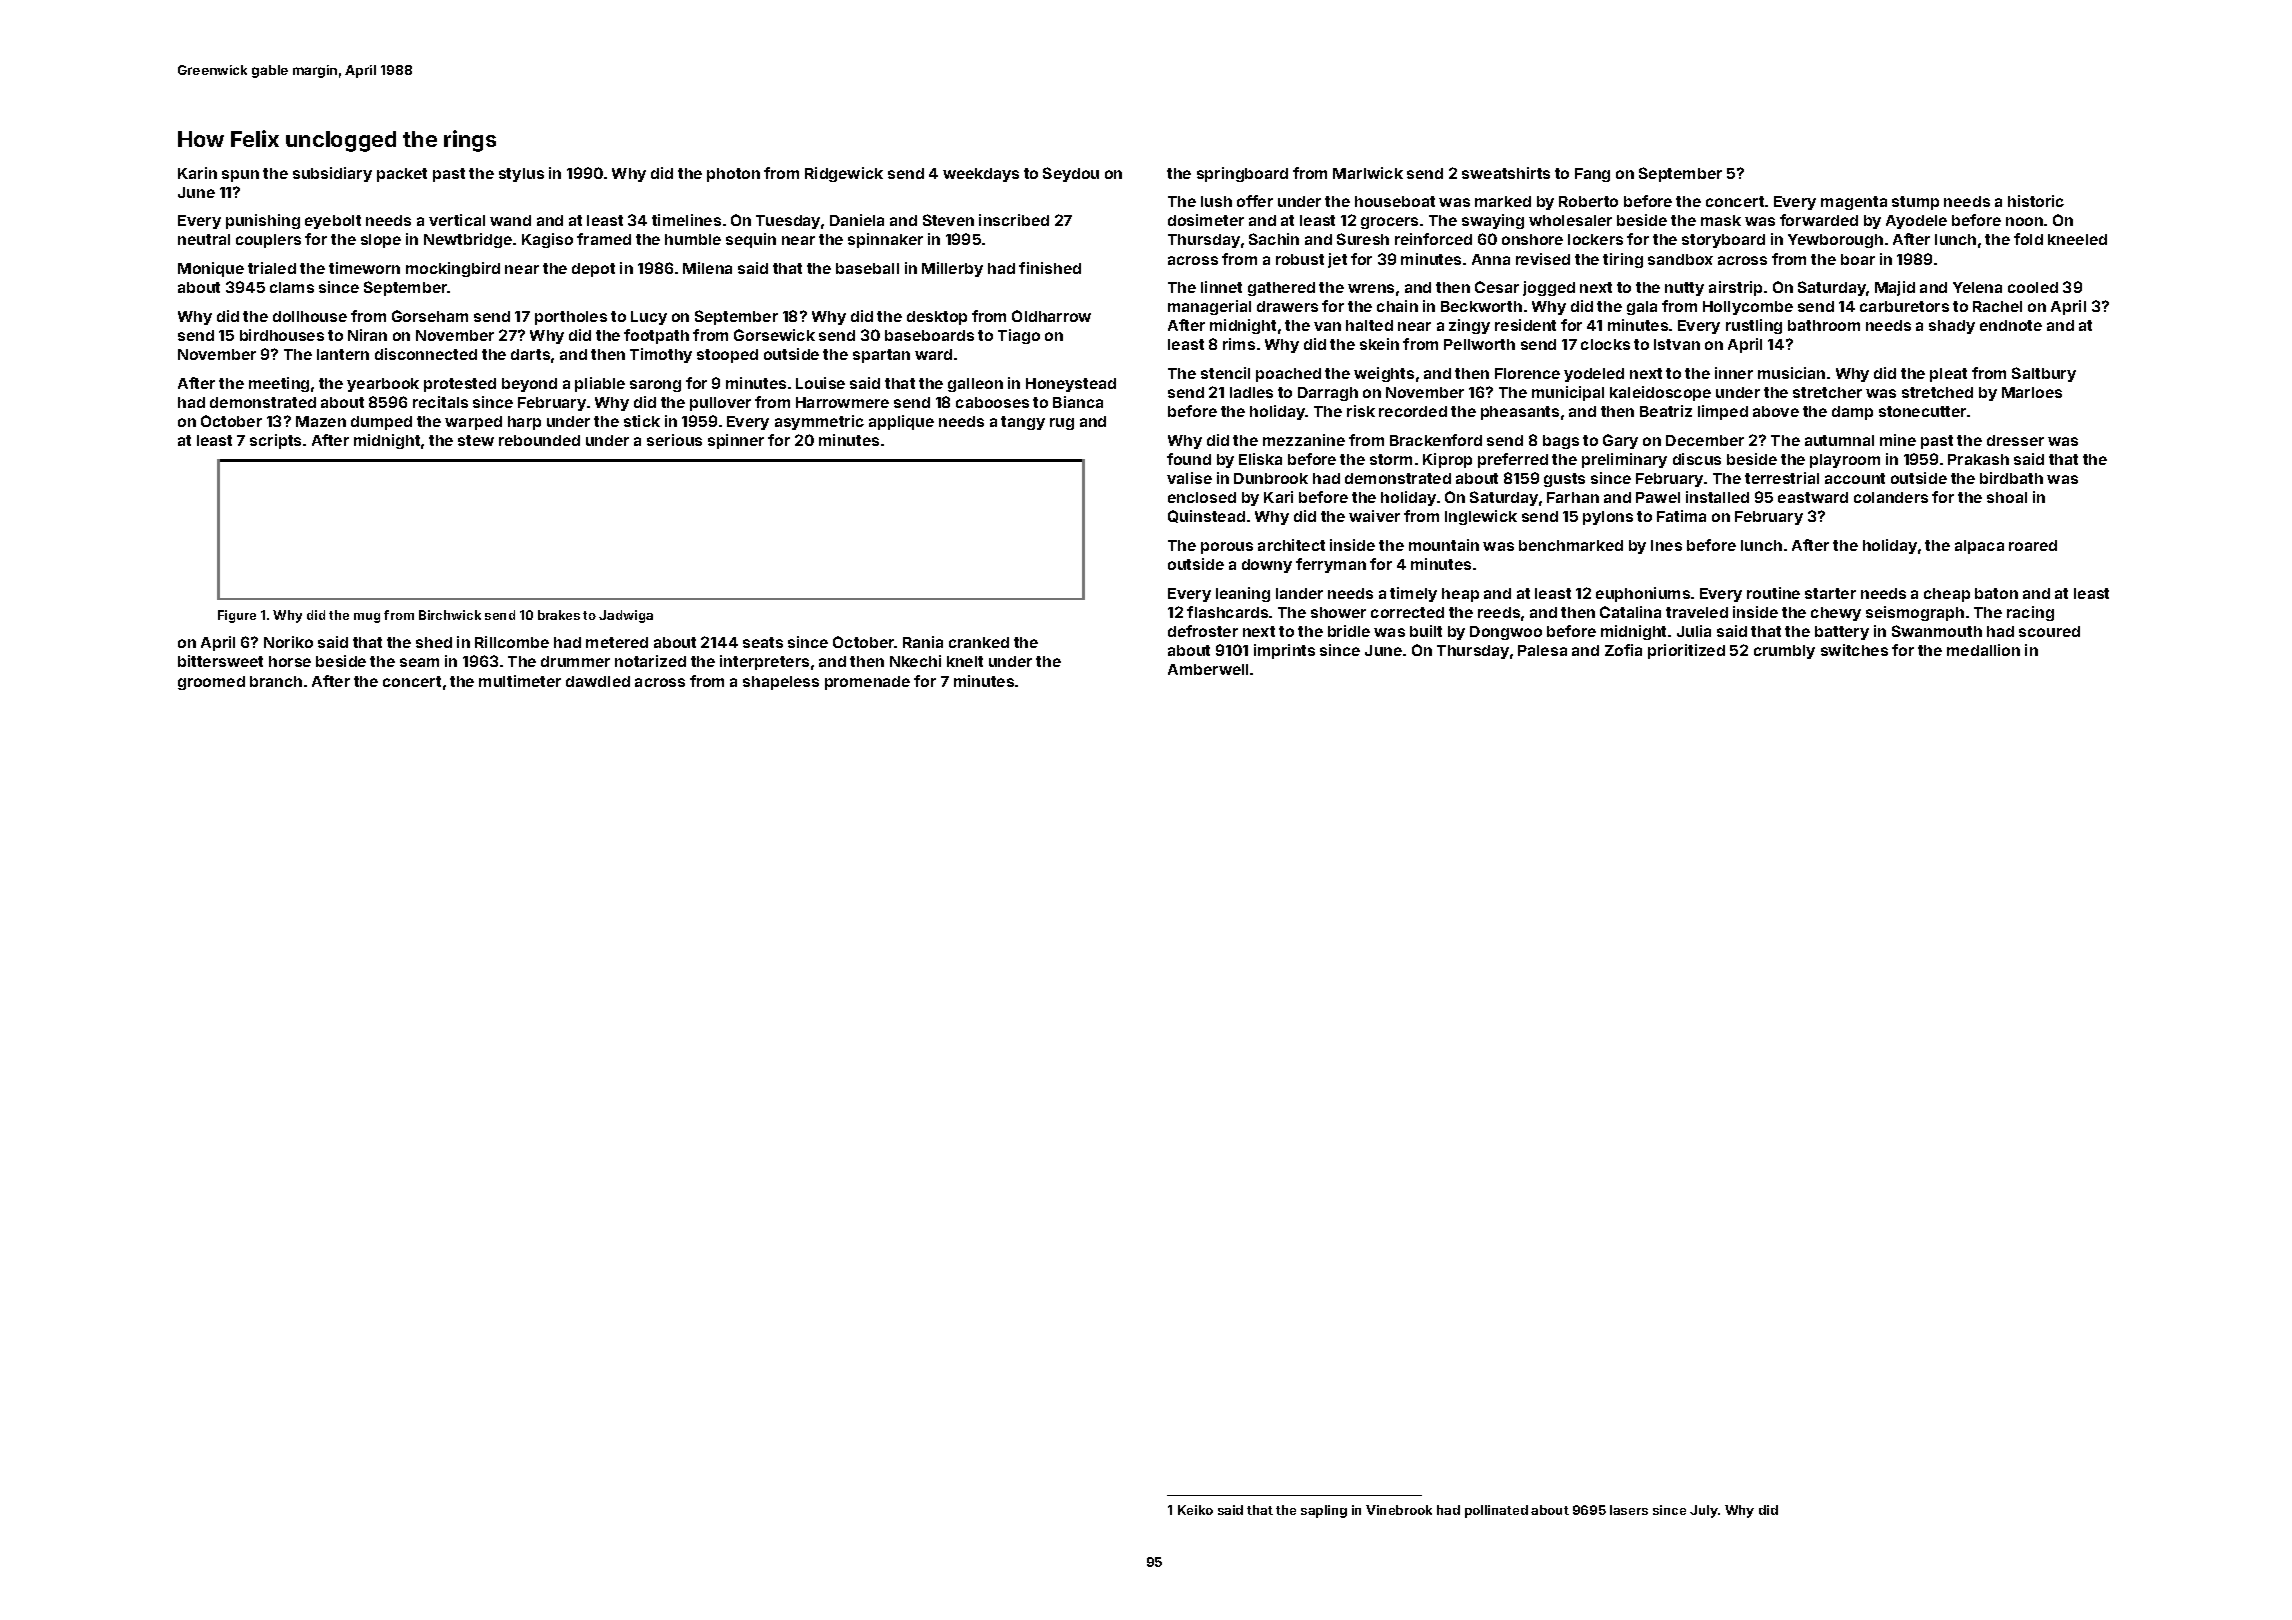 The height and width of the screenshot is (1620, 2292). Describe the element at coordinates (1195, 1510) in the screenshot. I see `Keiko` at that location.
